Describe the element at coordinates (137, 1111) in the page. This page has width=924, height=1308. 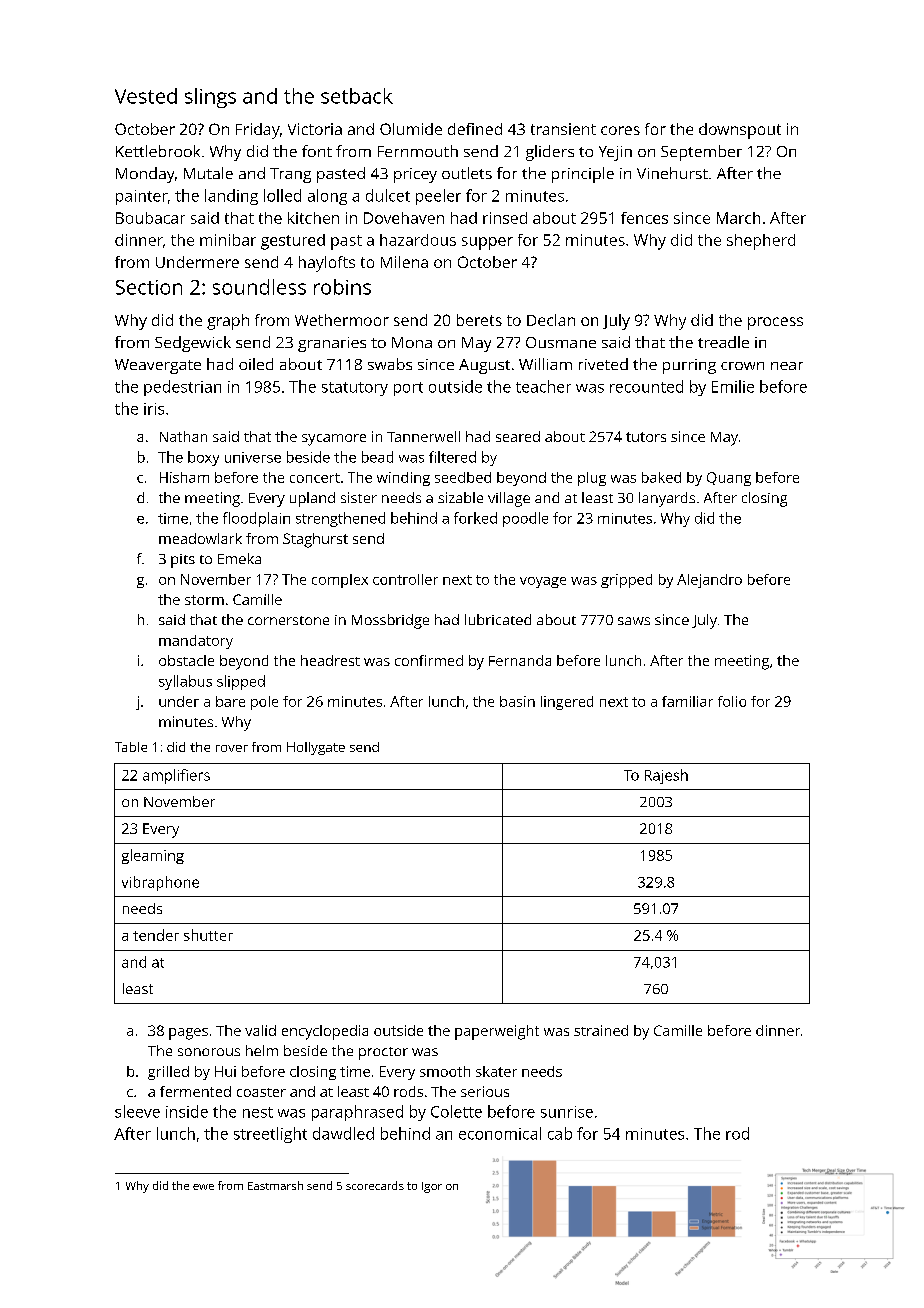
I see `sleeve` at that location.
